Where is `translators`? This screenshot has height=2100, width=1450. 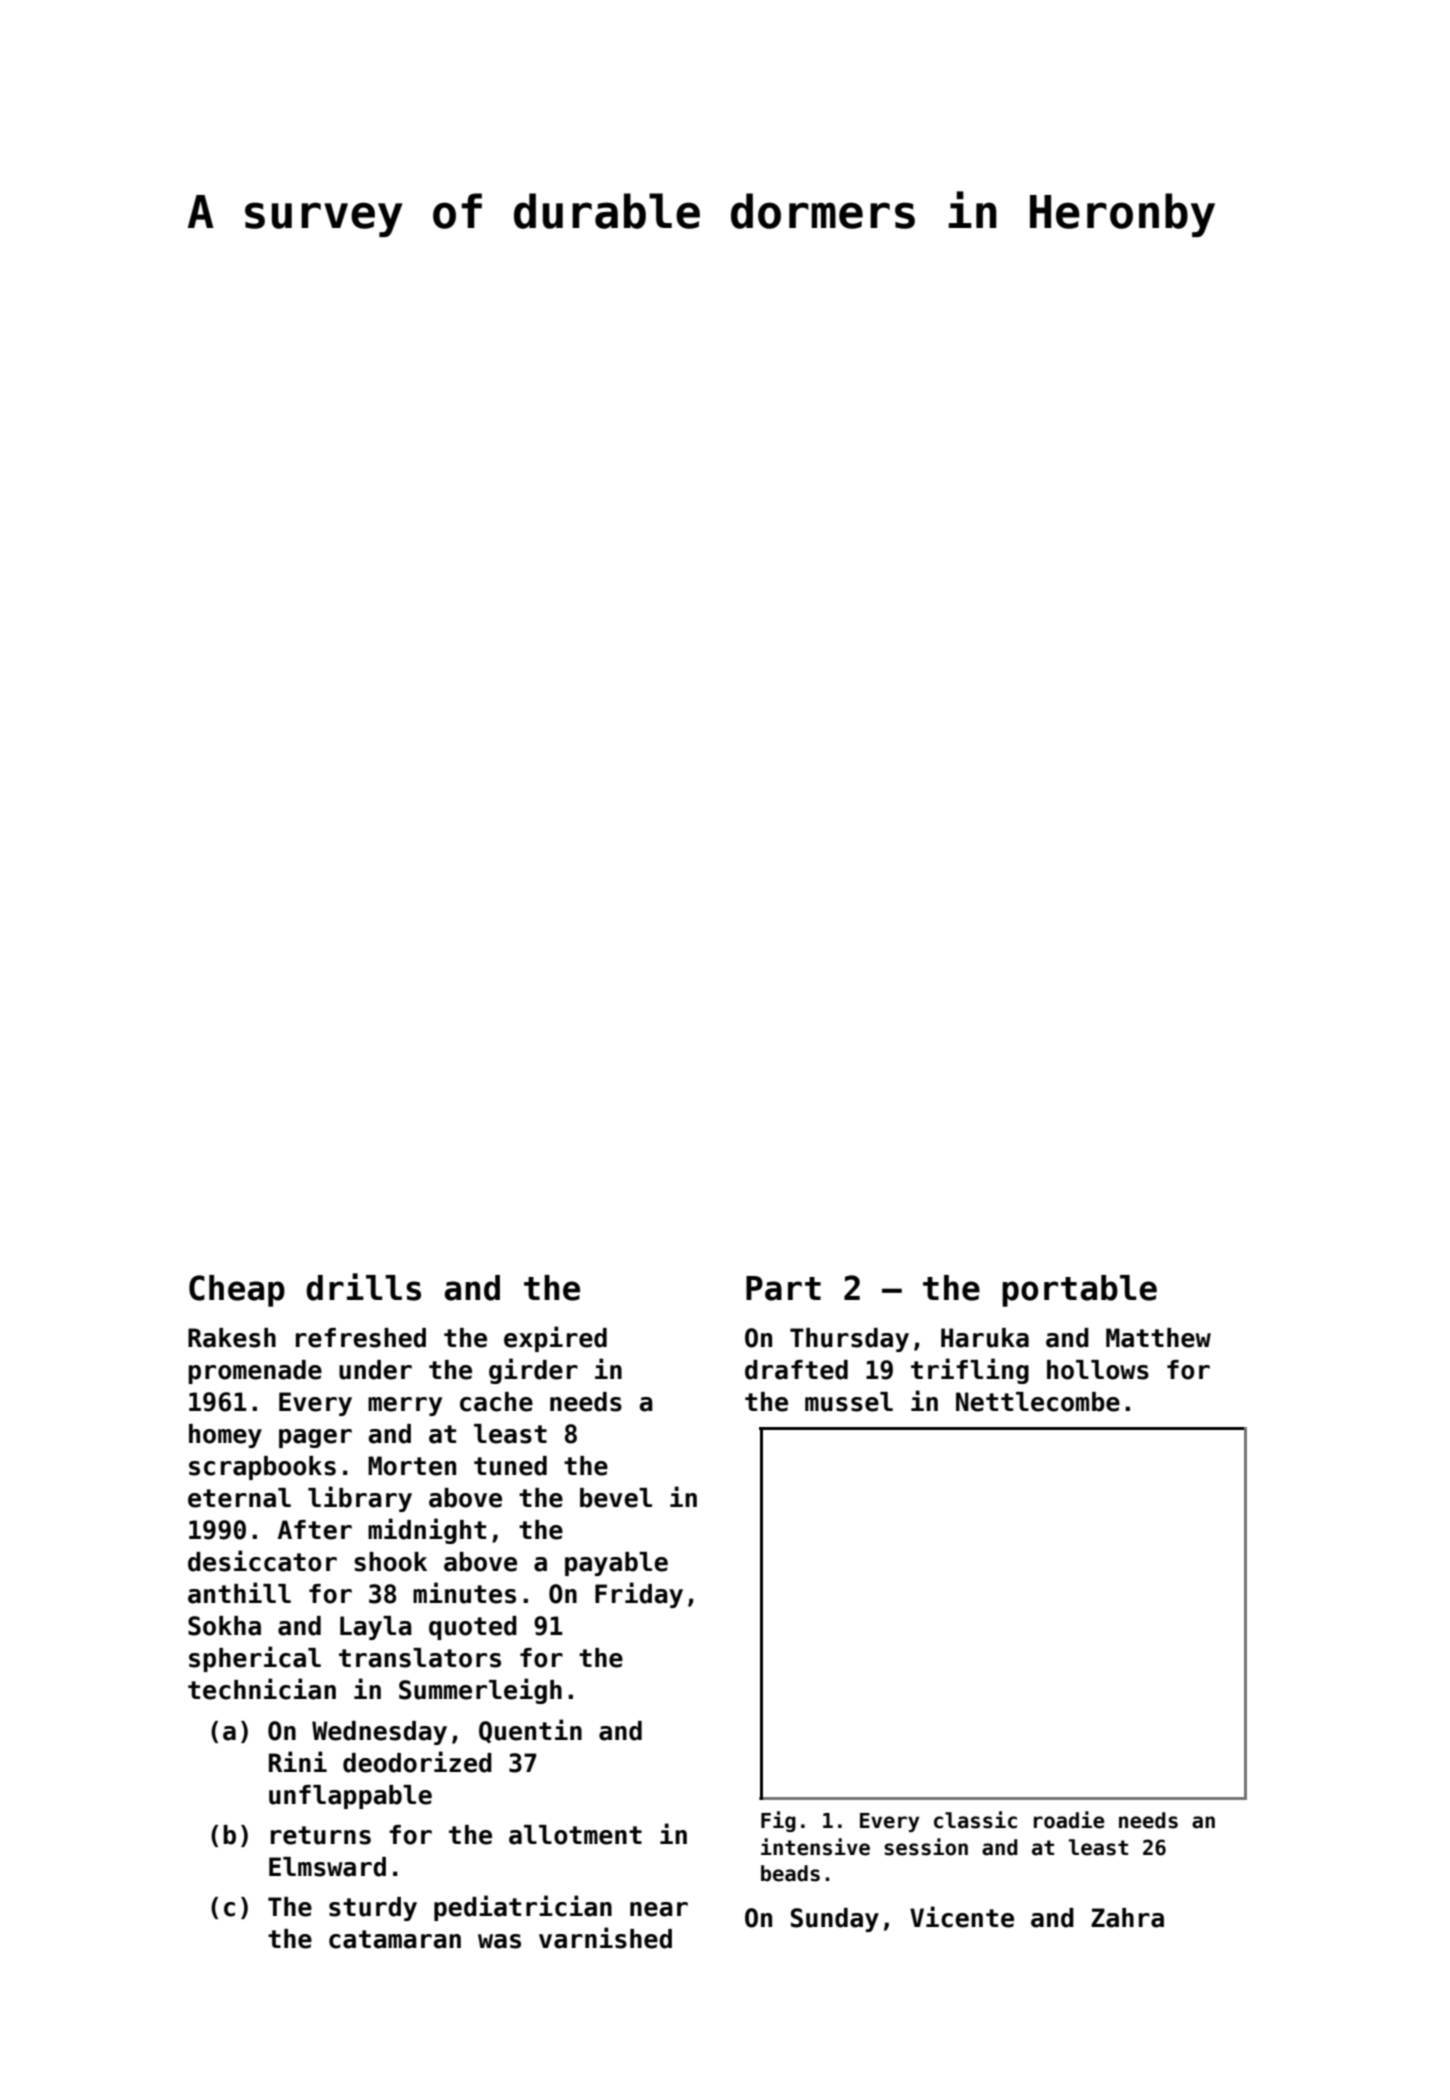
translators is located at coordinates (420, 1658).
